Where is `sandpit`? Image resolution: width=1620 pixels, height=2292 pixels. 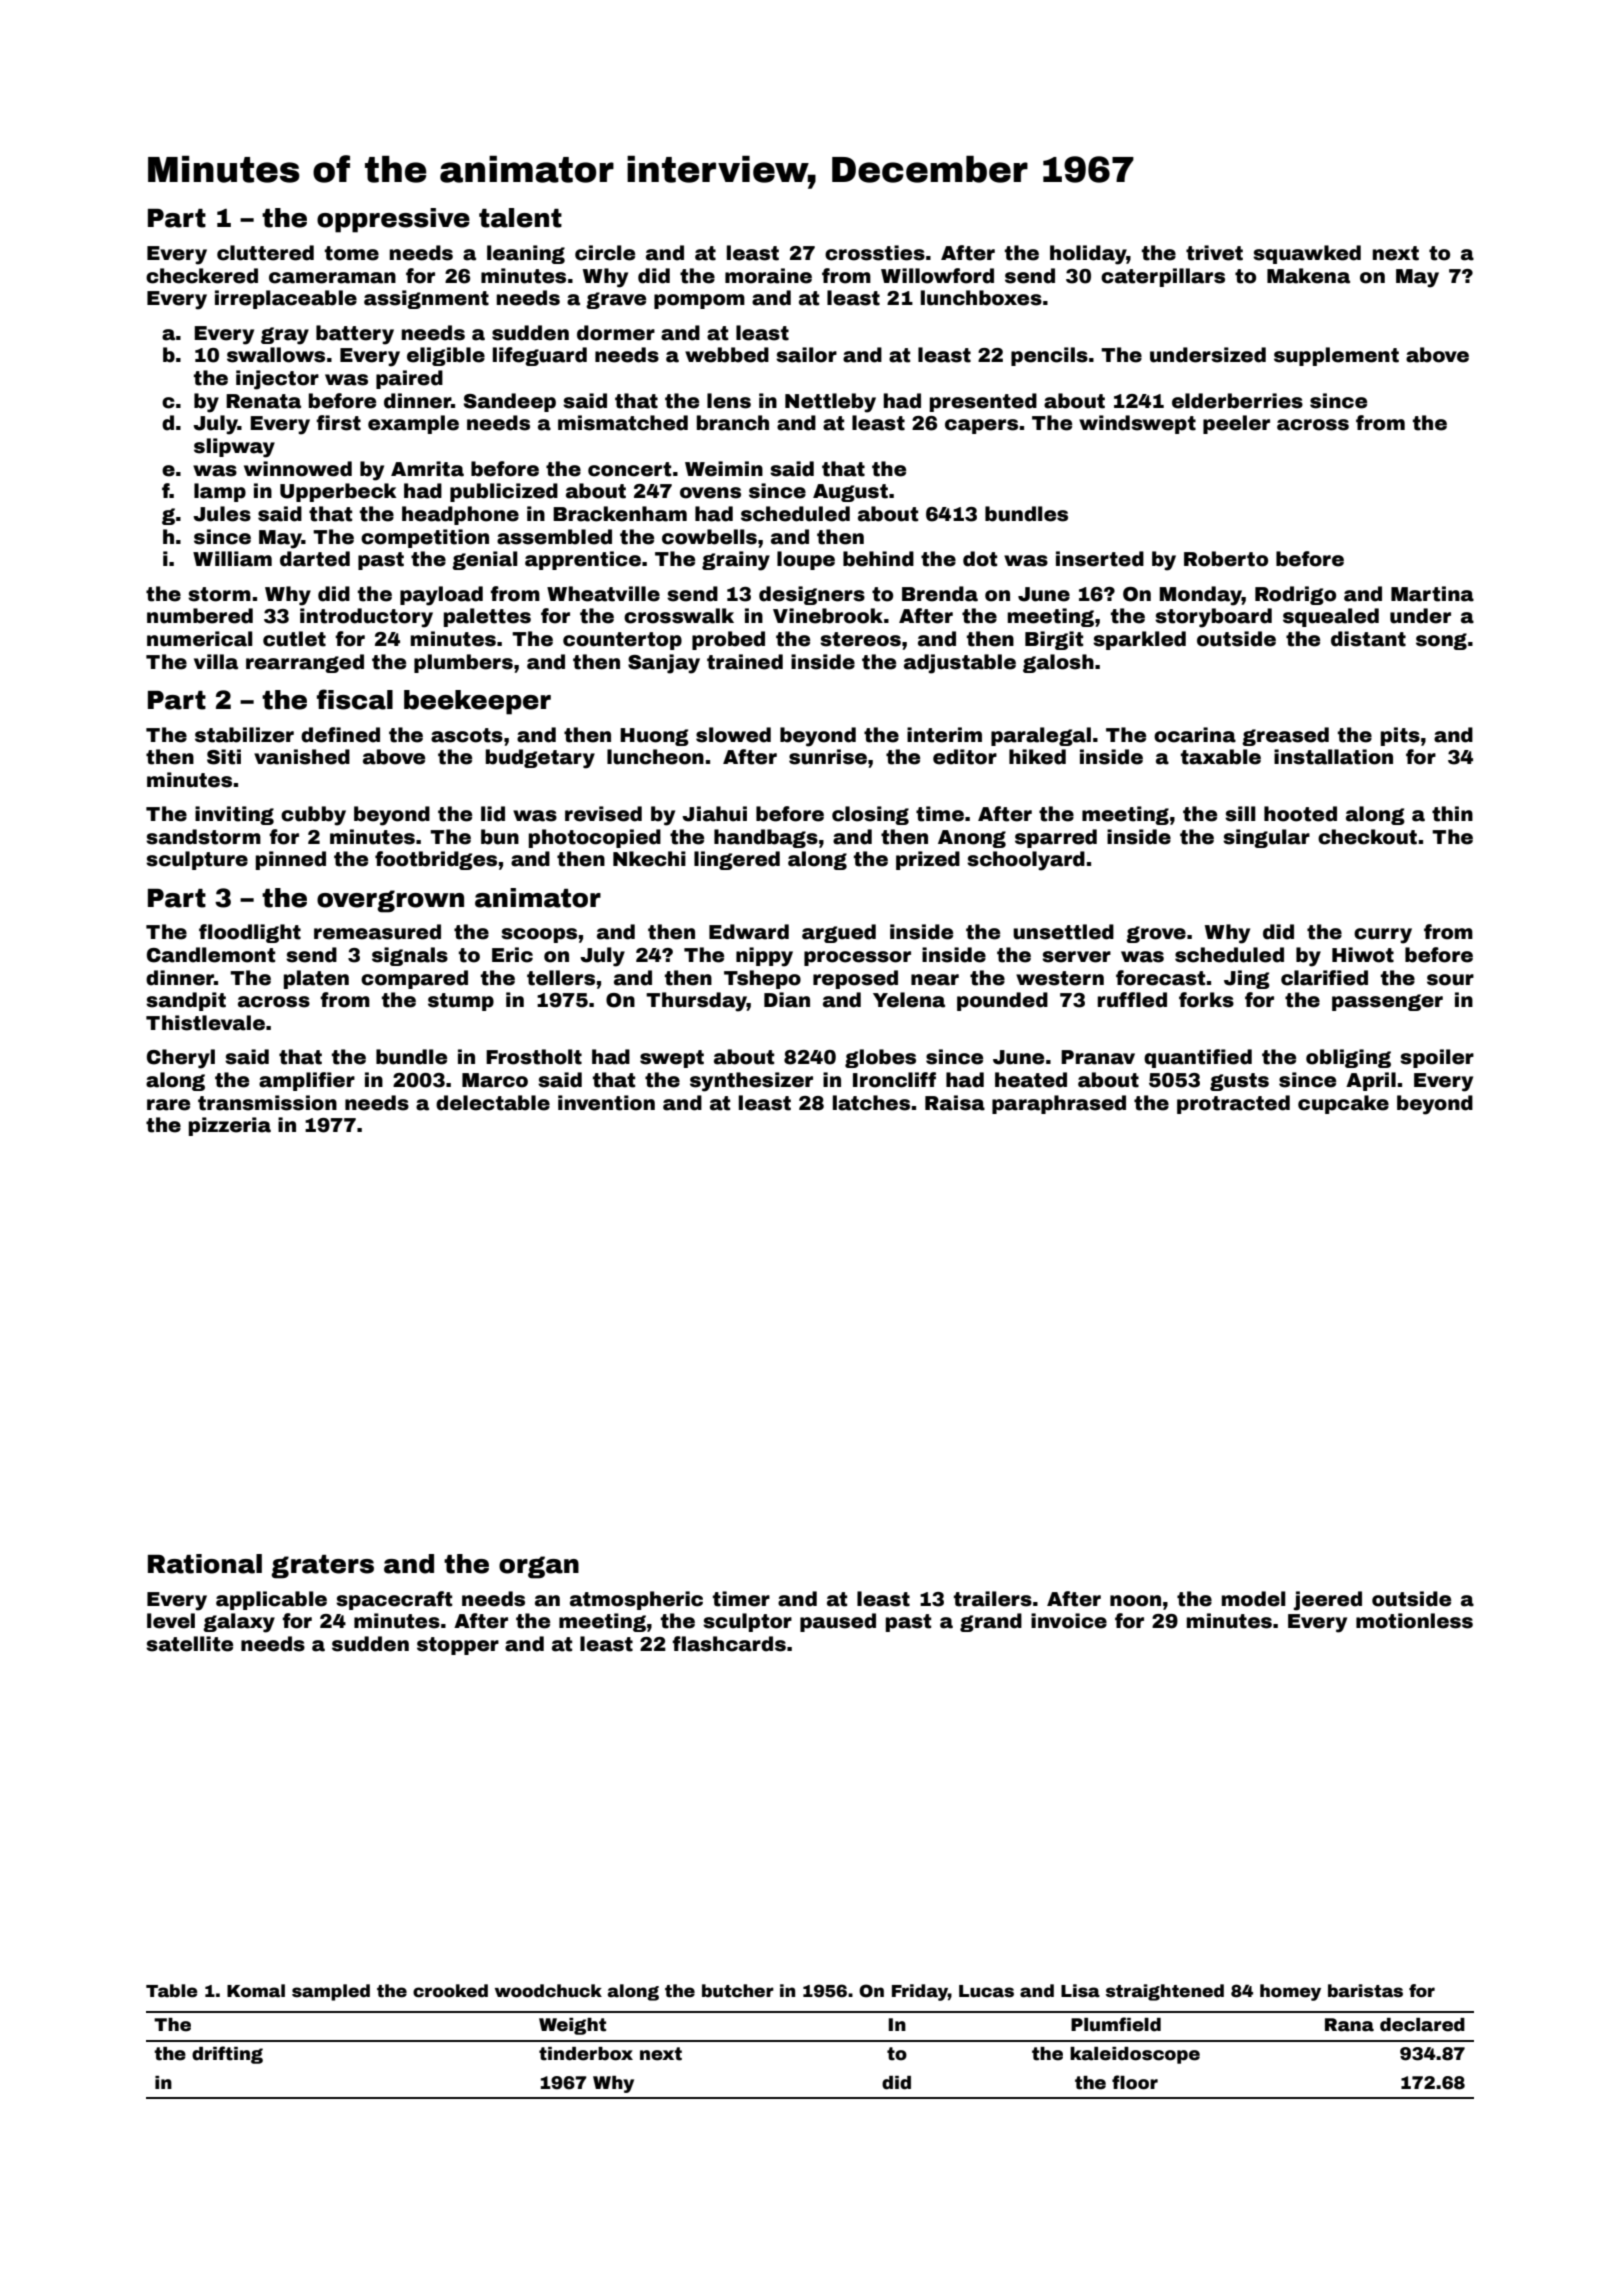
sandpit is located at coordinates (186, 1001).
